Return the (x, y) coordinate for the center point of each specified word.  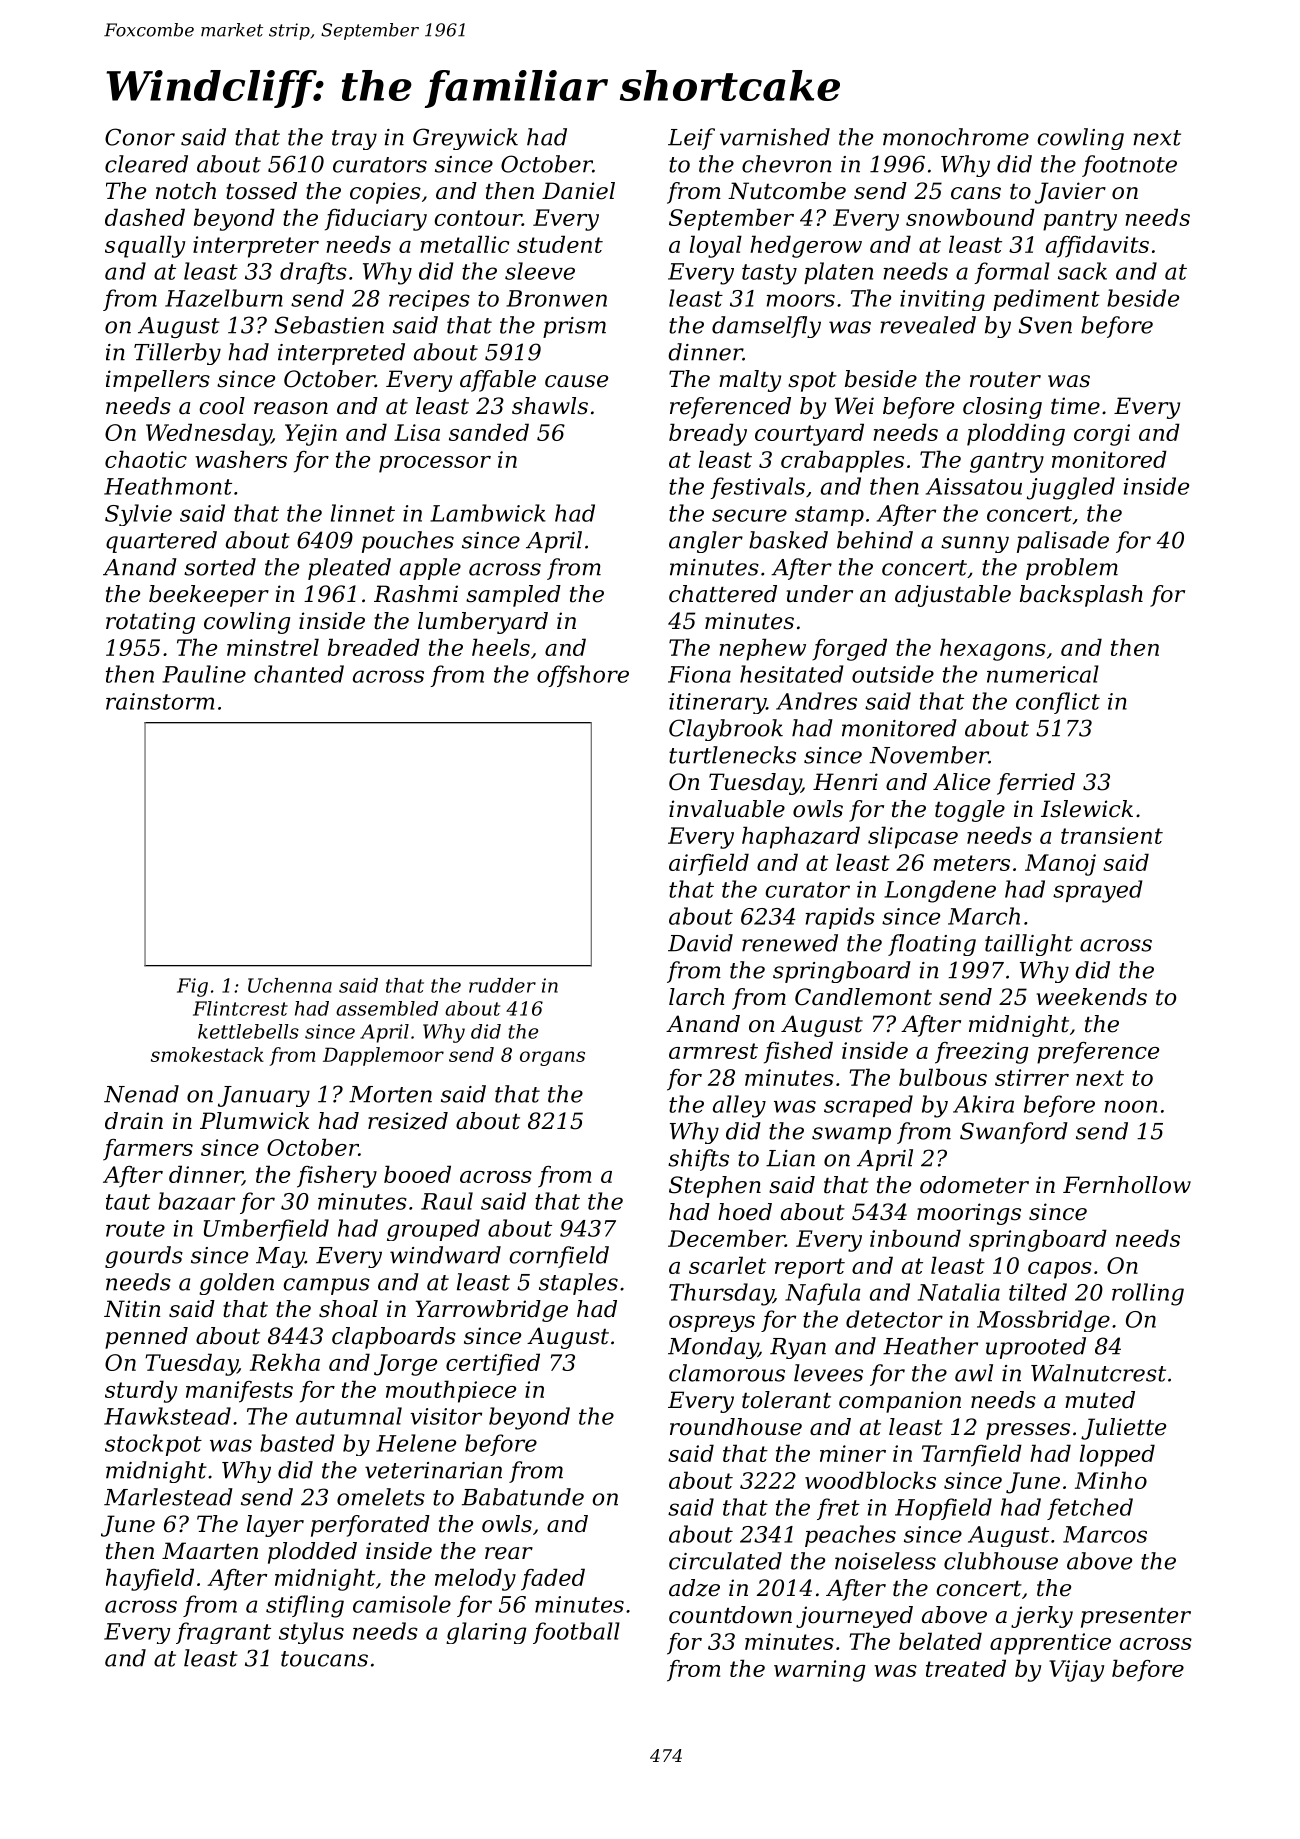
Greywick (465, 139)
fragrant (223, 1633)
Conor (140, 137)
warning (820, 1671)
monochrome (956, 137)
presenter (1136, 1618)
